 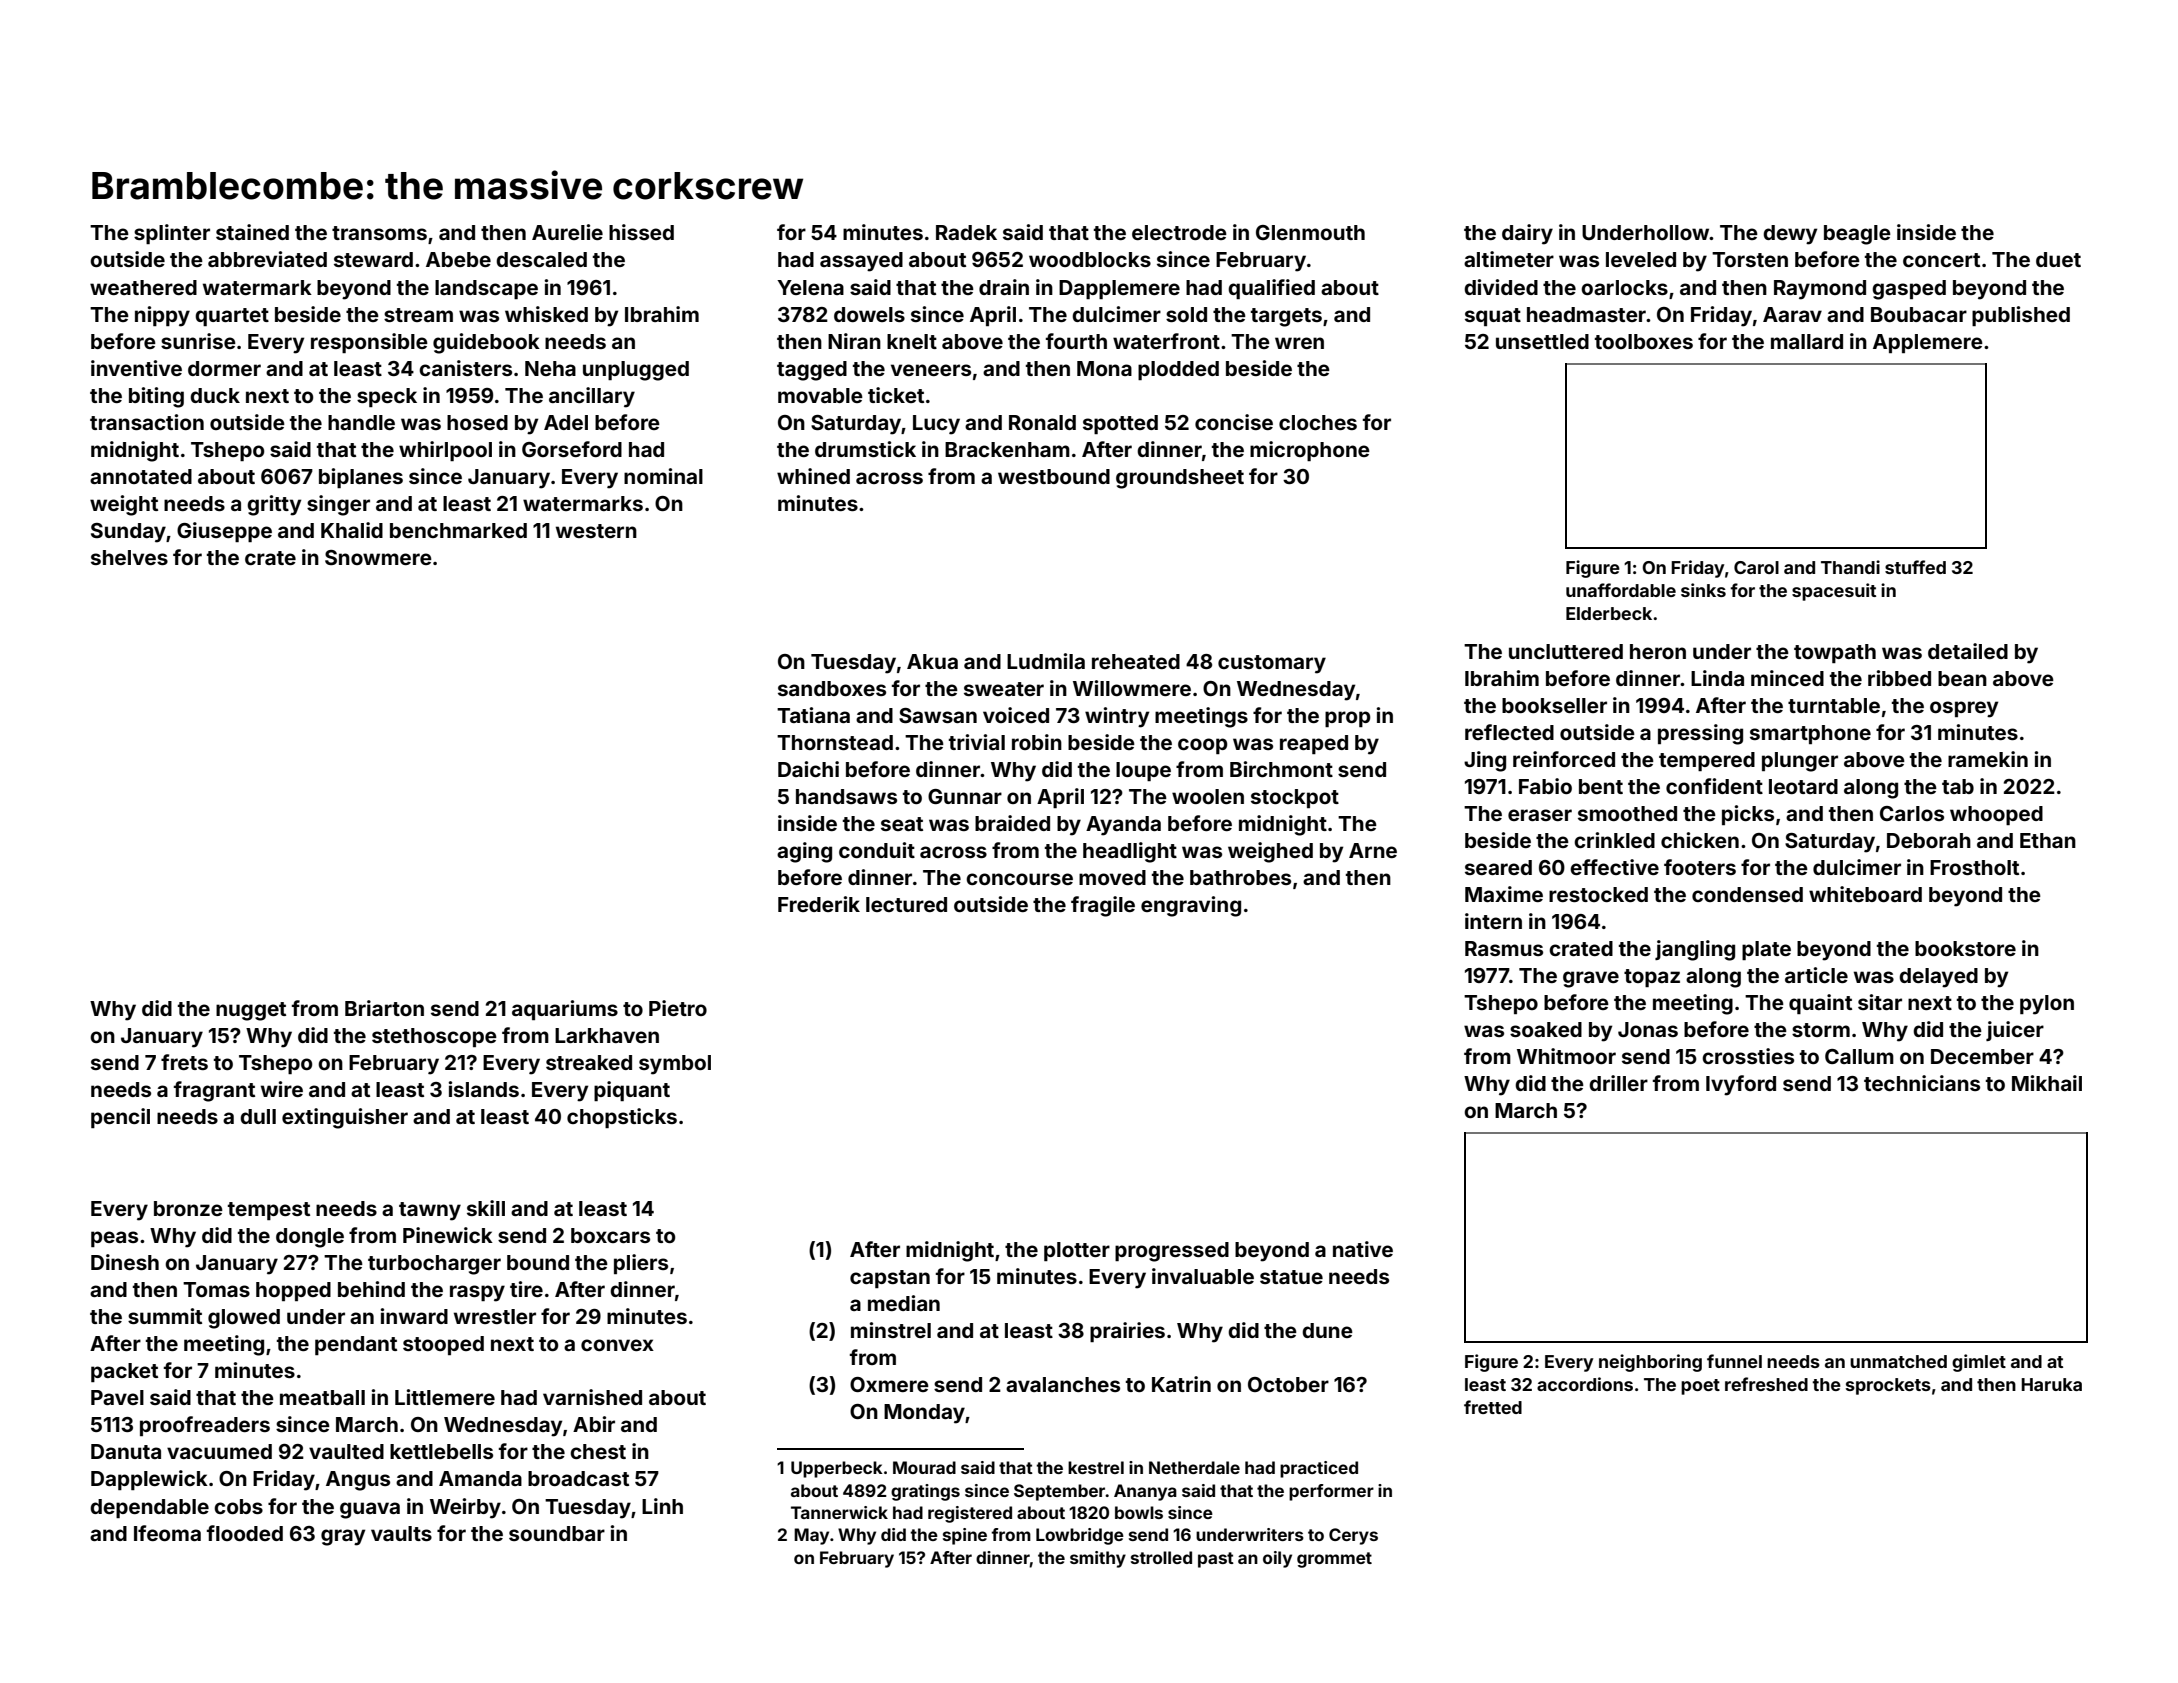 What do you see at coordinates (557, 1533) in the screenshot?
I see `soundbar` at bounding box center [557, 1533].
